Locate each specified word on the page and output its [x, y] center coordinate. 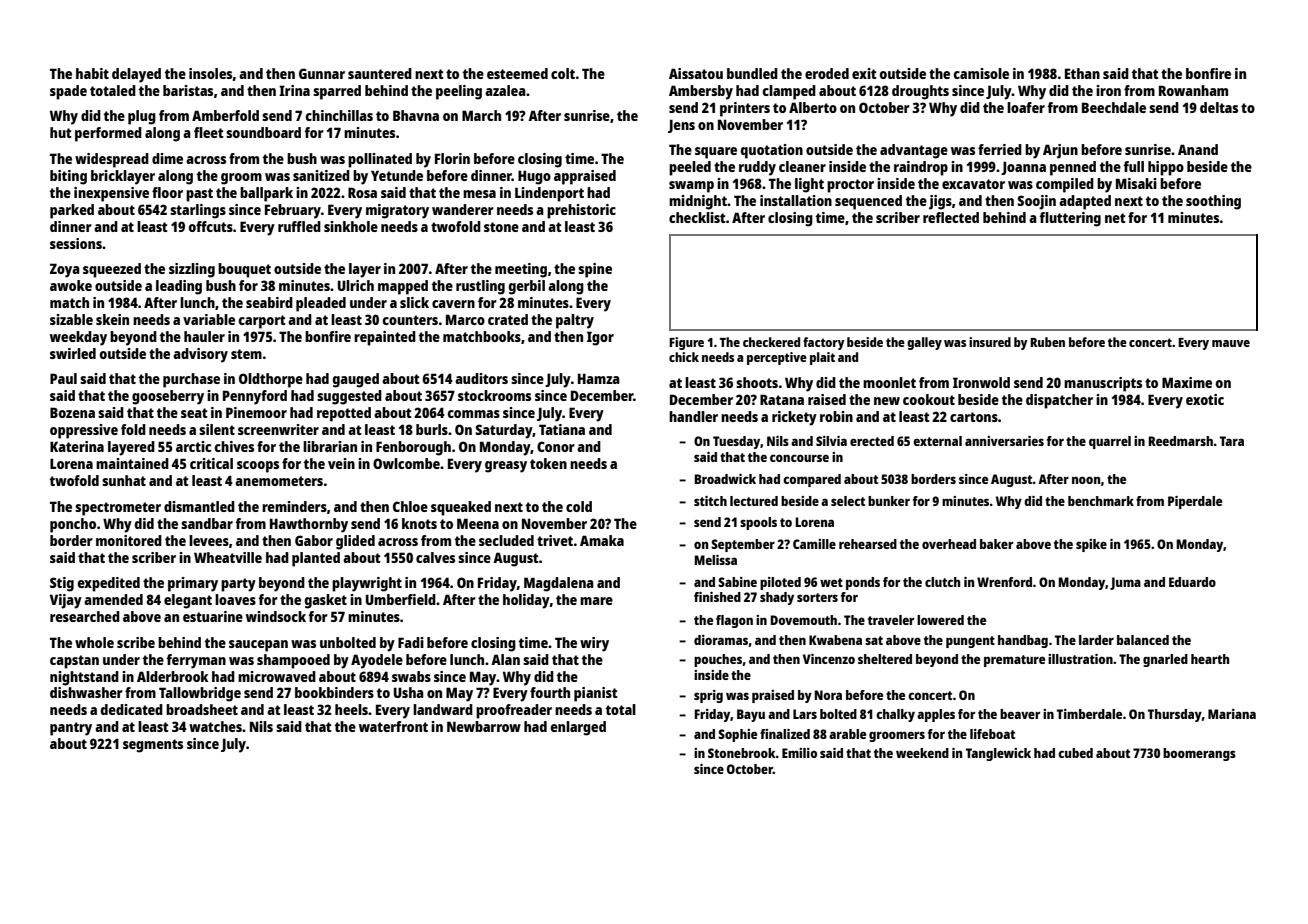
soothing [1213, 202]
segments [153, 746]
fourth [550, 692]
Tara [1232, 441]
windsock [276, 616]
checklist [697, 217]
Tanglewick [998, 754]
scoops [258, 467]
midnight [698, 202]
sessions [76, 243]
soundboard [263, 132]
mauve [1231, 343]
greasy [506, 467]
